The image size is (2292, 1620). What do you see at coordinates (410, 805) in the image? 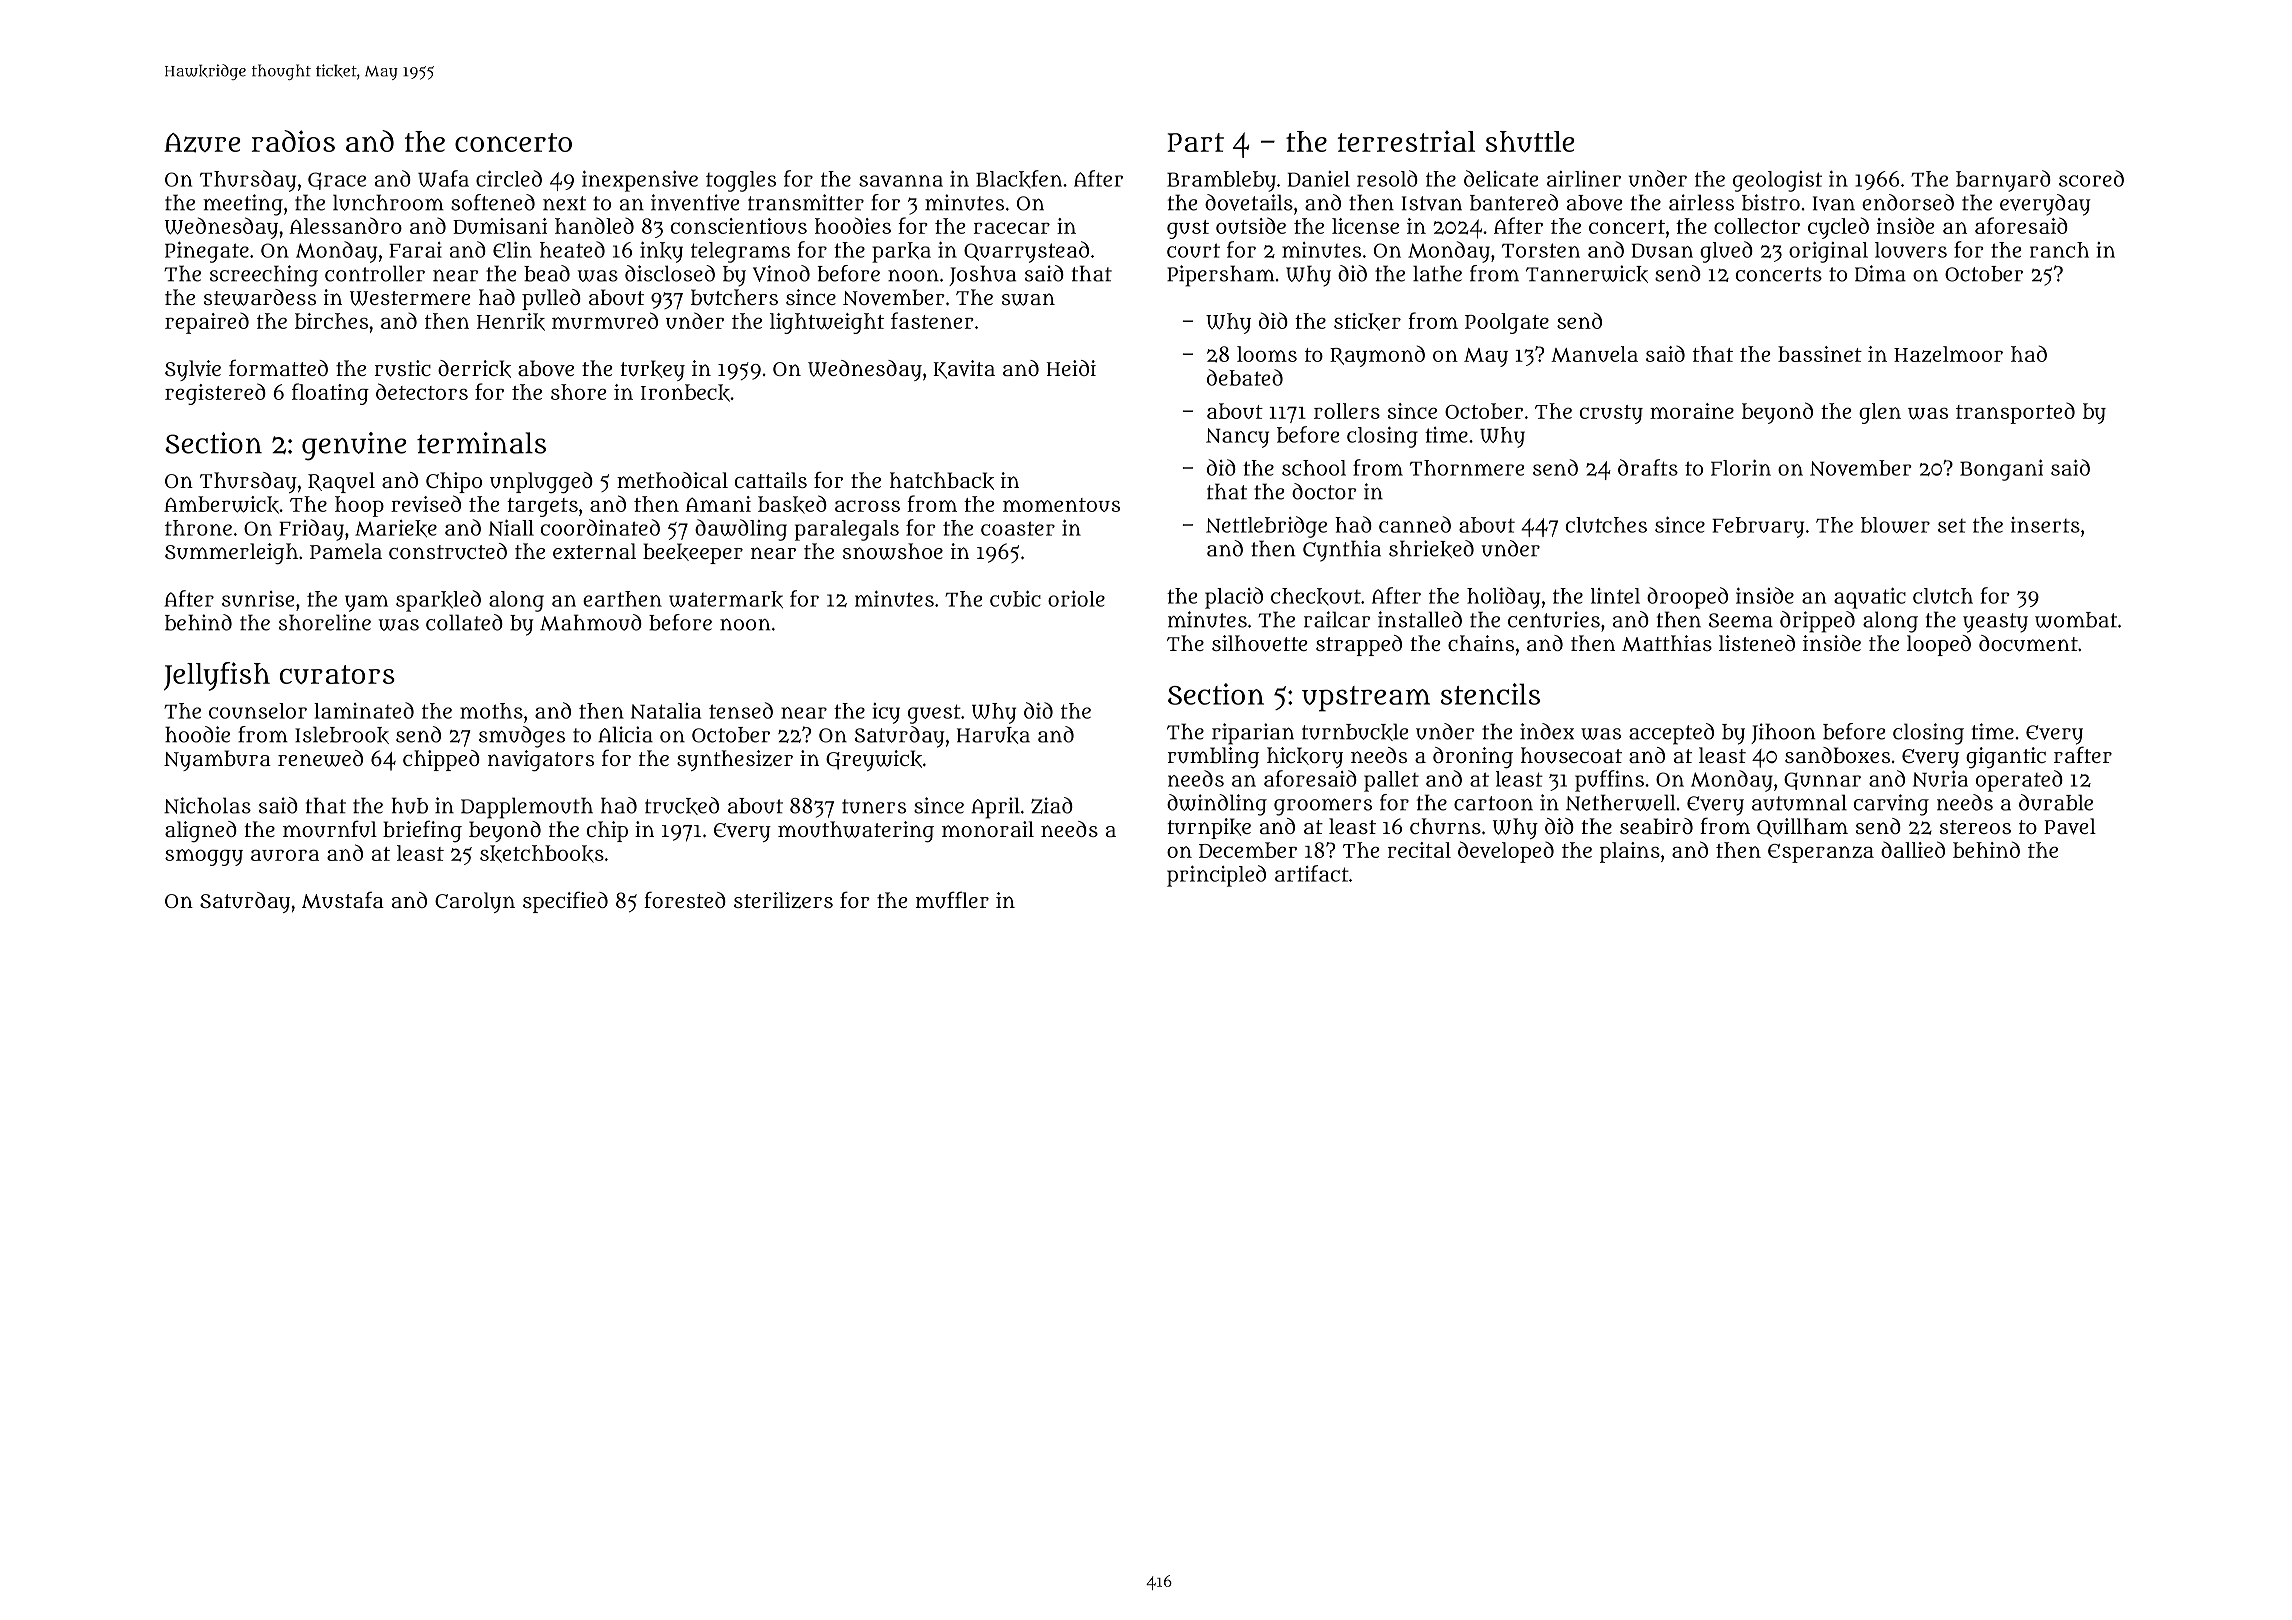
I see `hub` at bounding box center [410, 805].
